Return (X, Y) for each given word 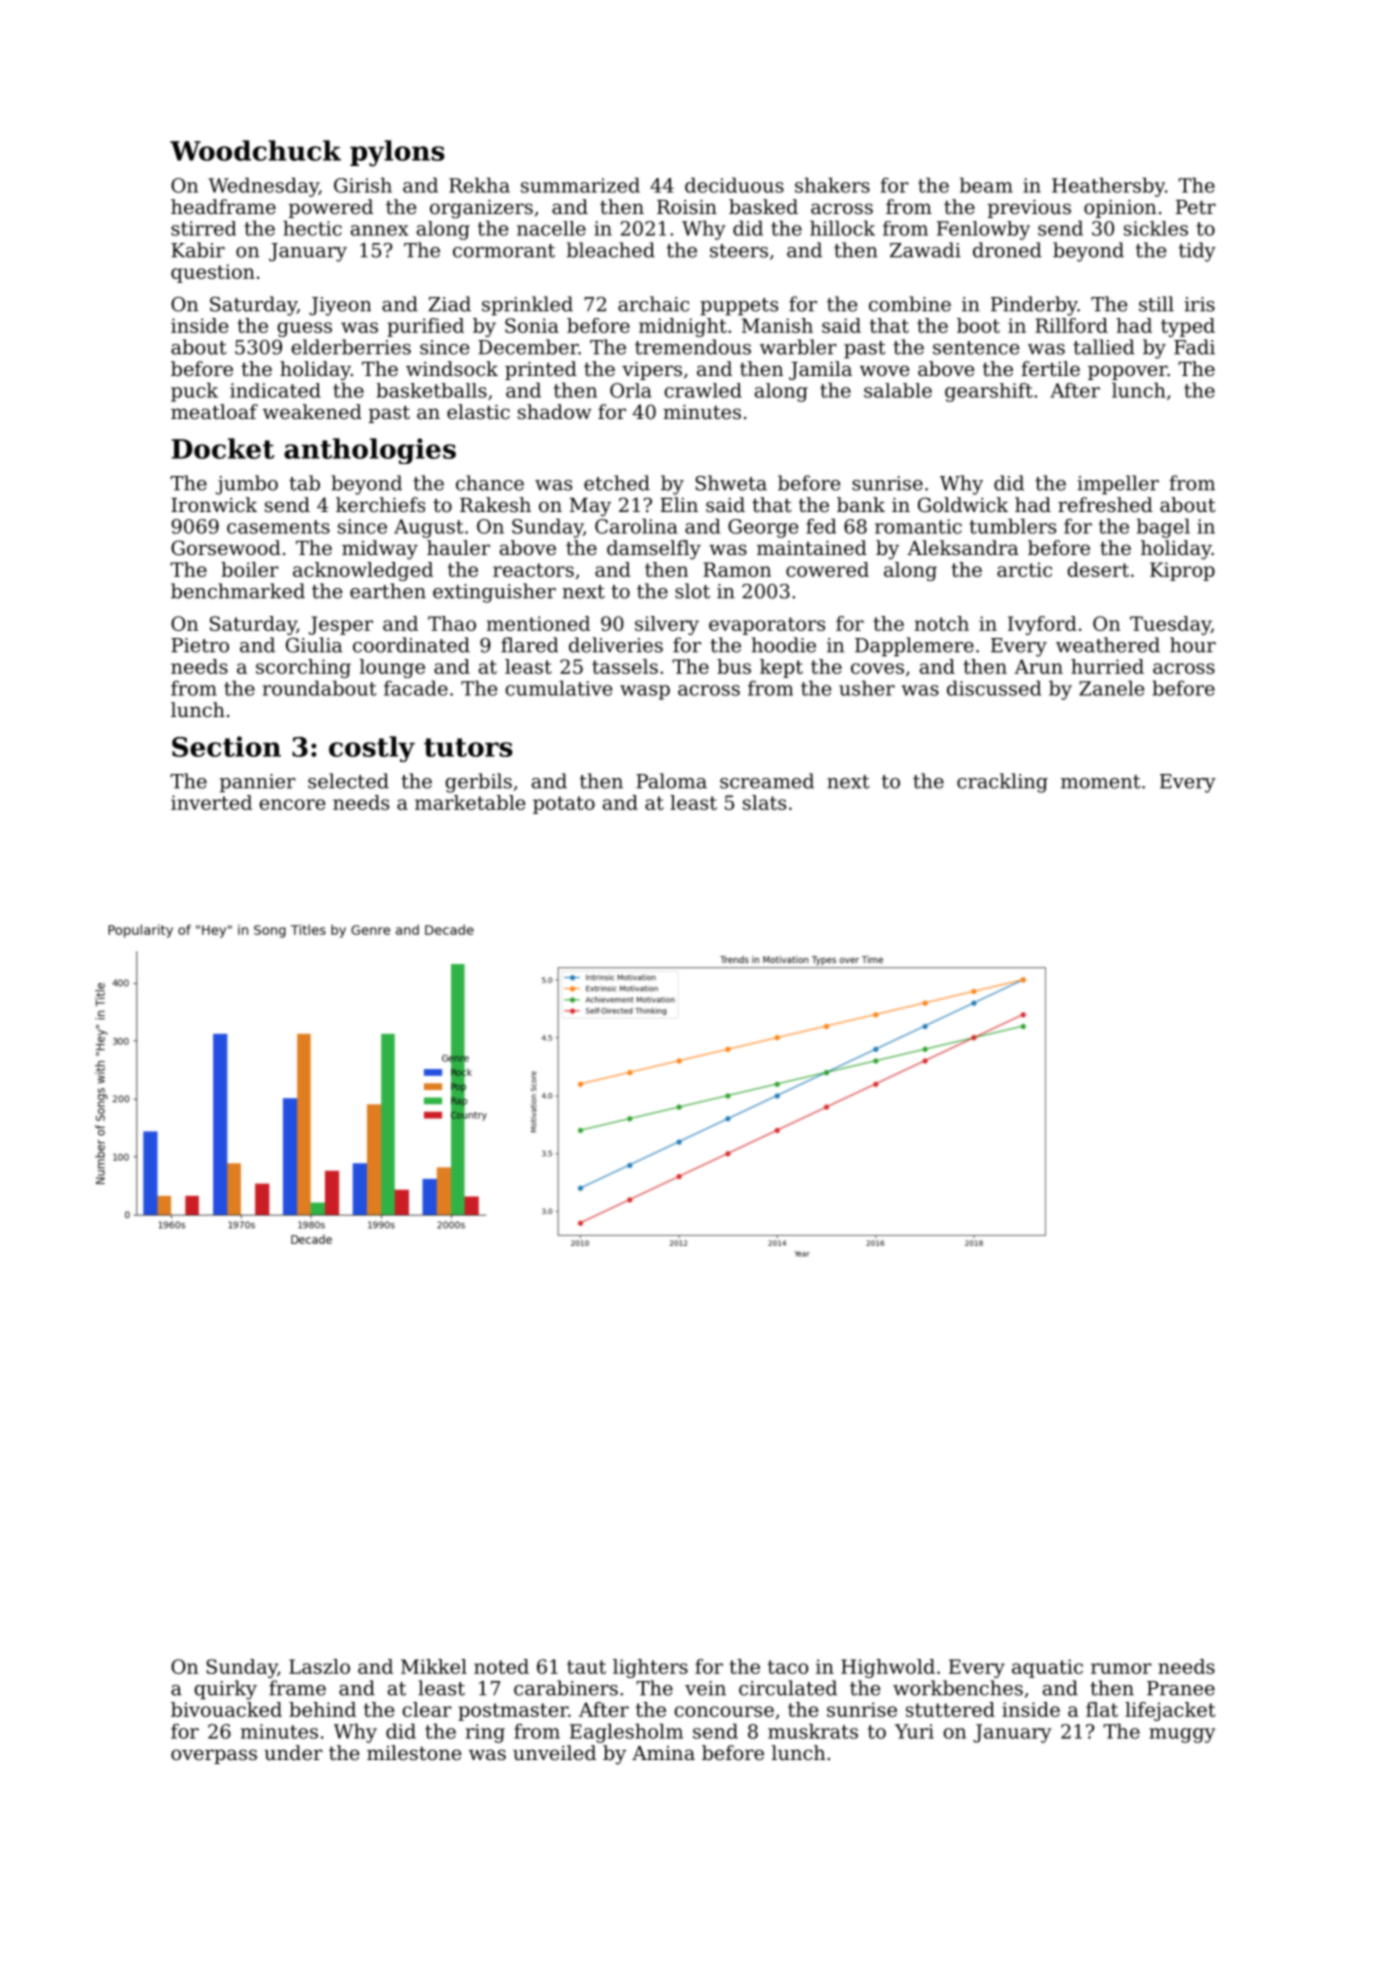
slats (764, 802)
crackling (1002, 783)
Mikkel (434, 1666)
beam (986, 185)
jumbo (247, 485)
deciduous (734, 185)
